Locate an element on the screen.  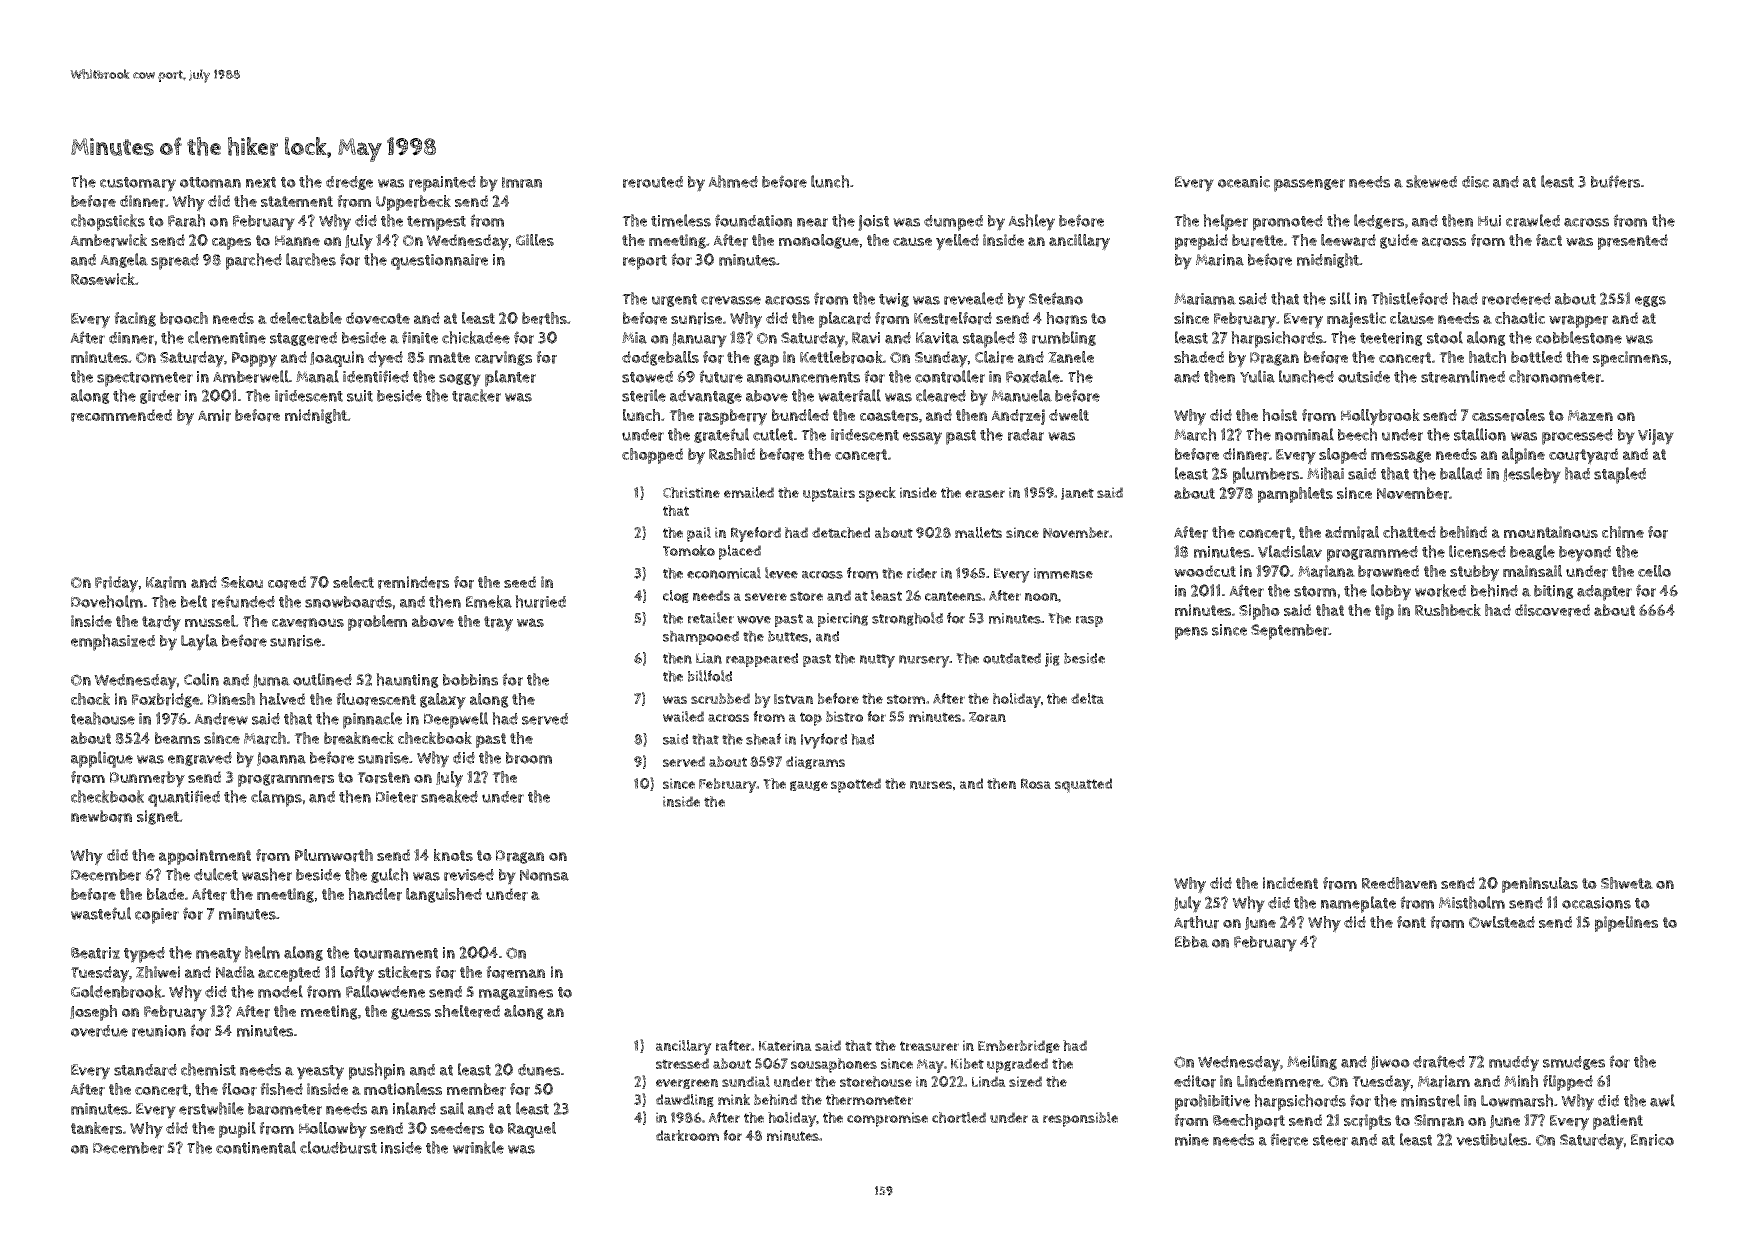
cause is located at coordinates (912, 241).
